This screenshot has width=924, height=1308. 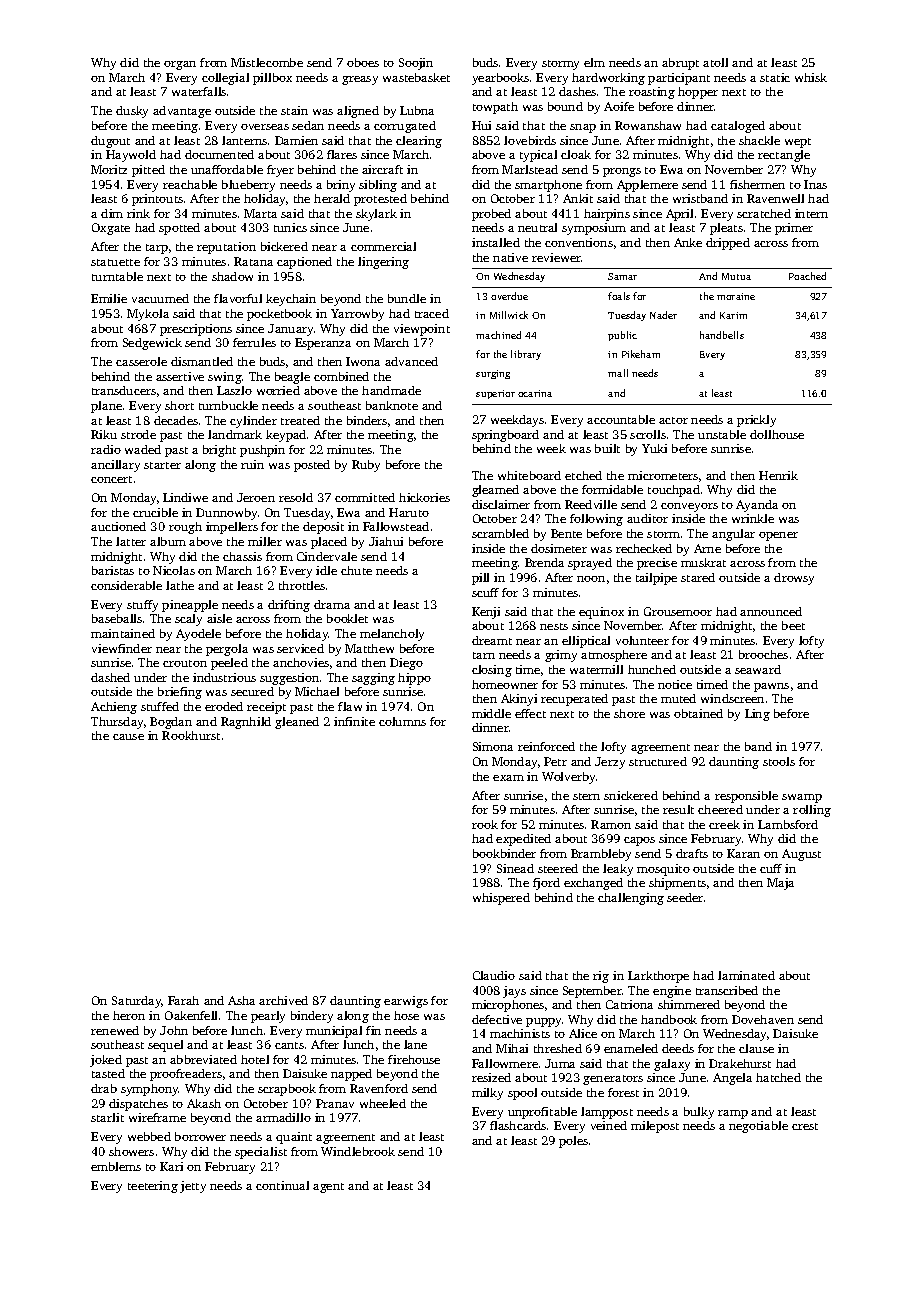 What do you see at coordinates (396, 526) in the screenshot?
I see `Fallowstead` at bounding box center [396, 526].
